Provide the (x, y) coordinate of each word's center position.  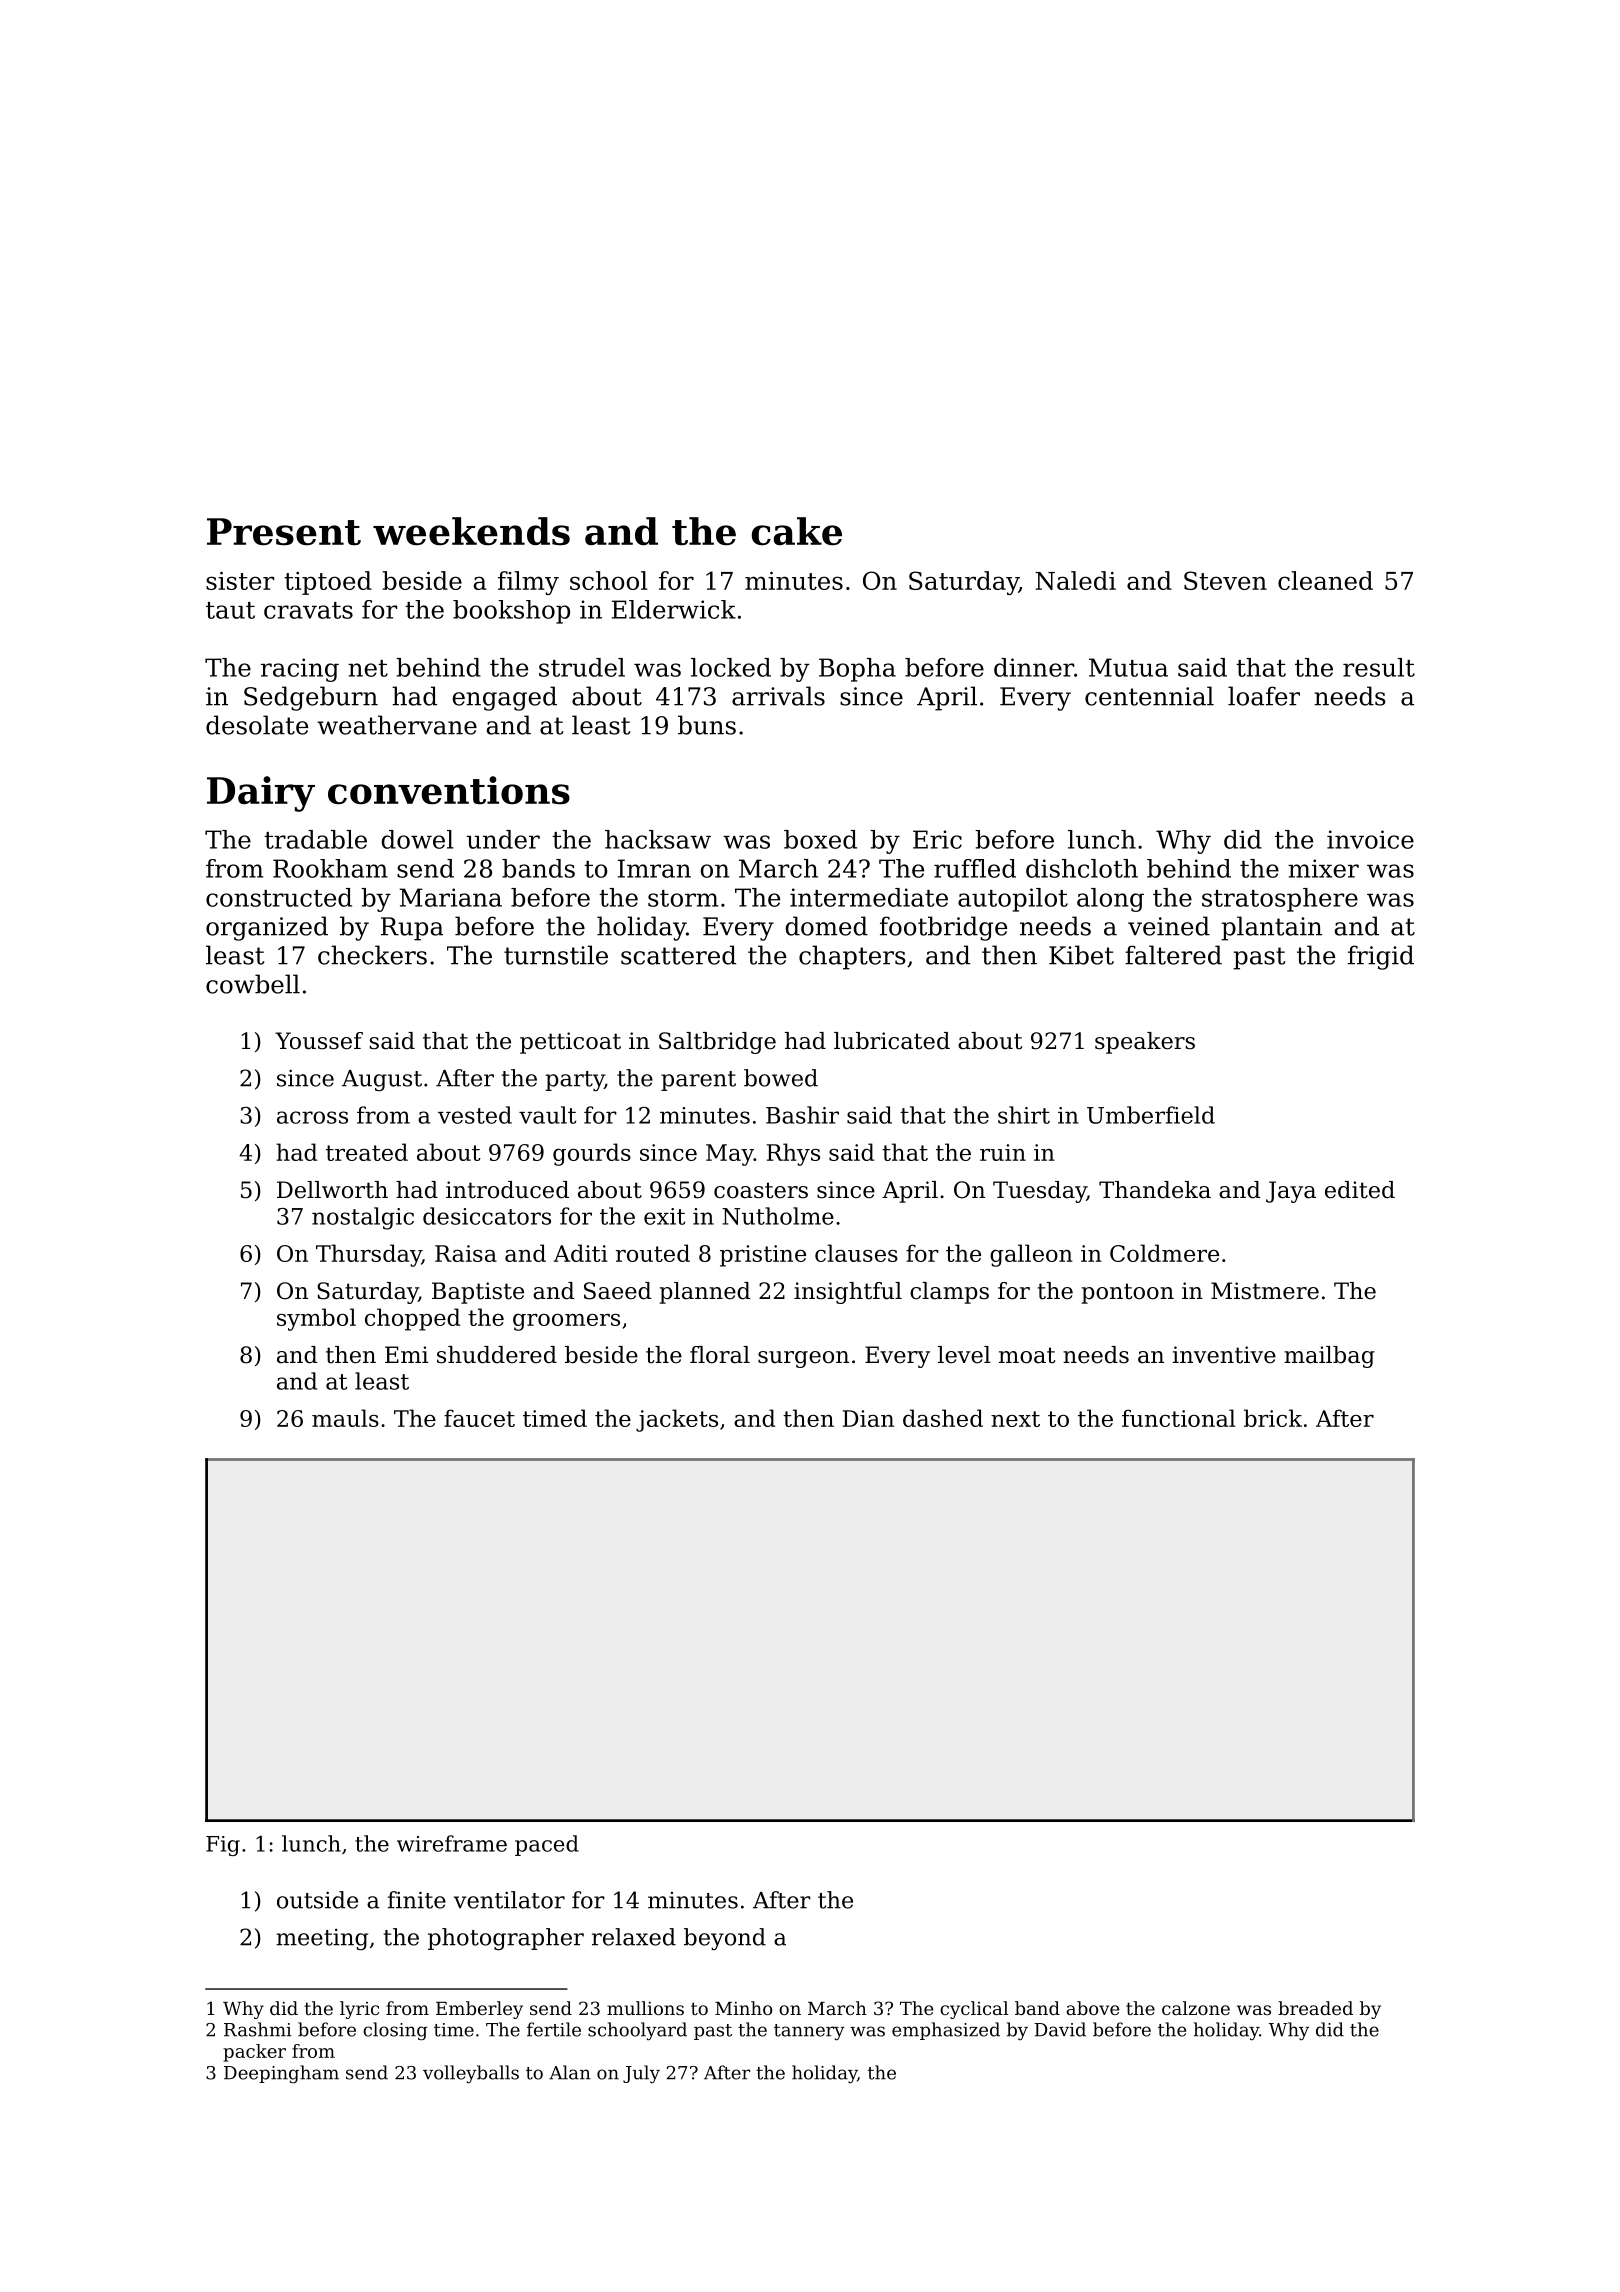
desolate (257, 725)
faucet (479, 1418)
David (1060, 2029)
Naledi (1075, 580)
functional (1178, 1418)
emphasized (946, 2031)
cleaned (1325, 580)
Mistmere (1265, 1291)
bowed (781, 1078)
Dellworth (332, 1190)
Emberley (479, 2010)
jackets (677, 1420)
